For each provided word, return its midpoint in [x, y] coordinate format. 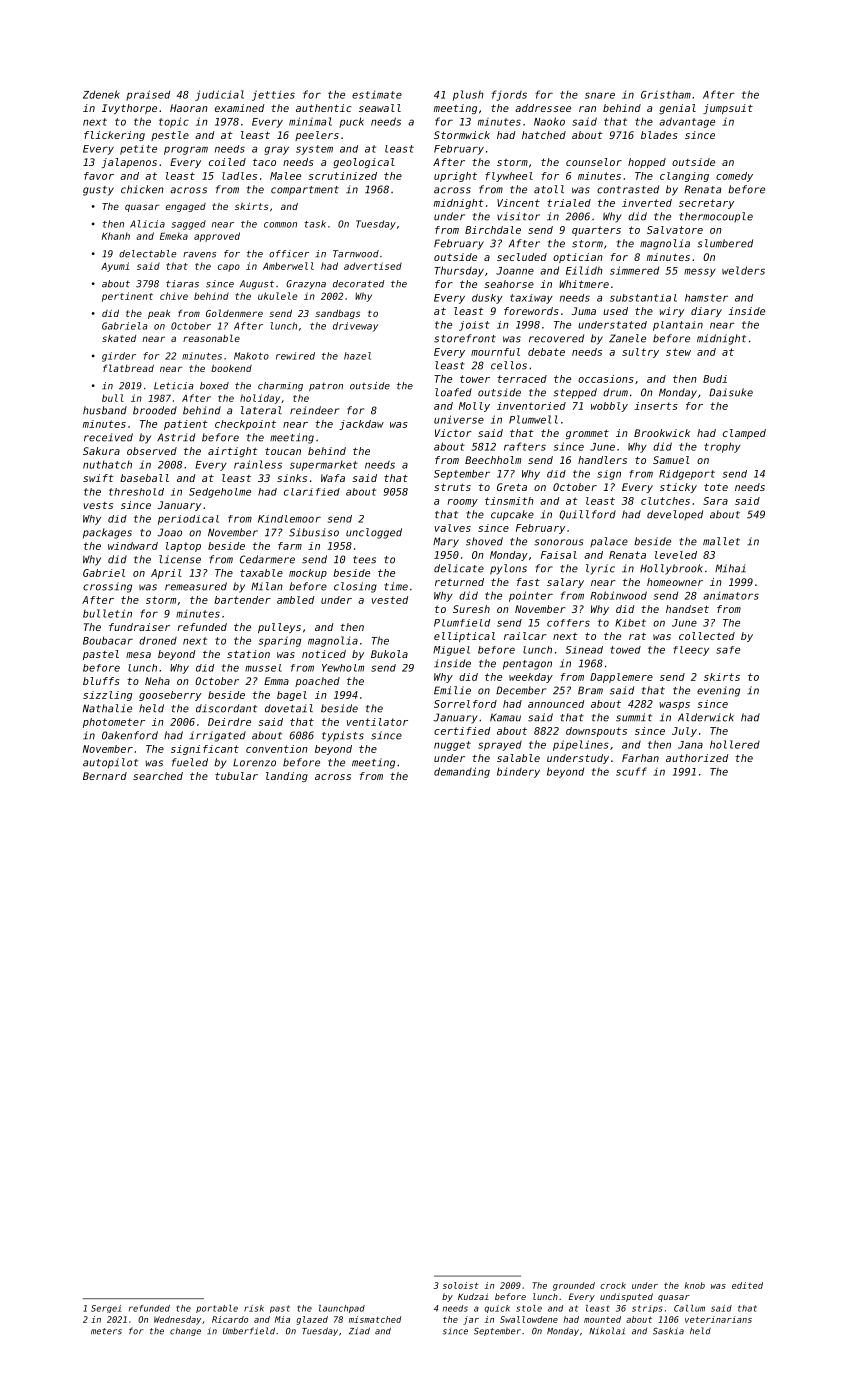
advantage [687, 122]
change [185, 1331]
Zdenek [101, 94]
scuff [631, 771]
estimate [377, 95]
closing [355, 587]
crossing [107, 587]
